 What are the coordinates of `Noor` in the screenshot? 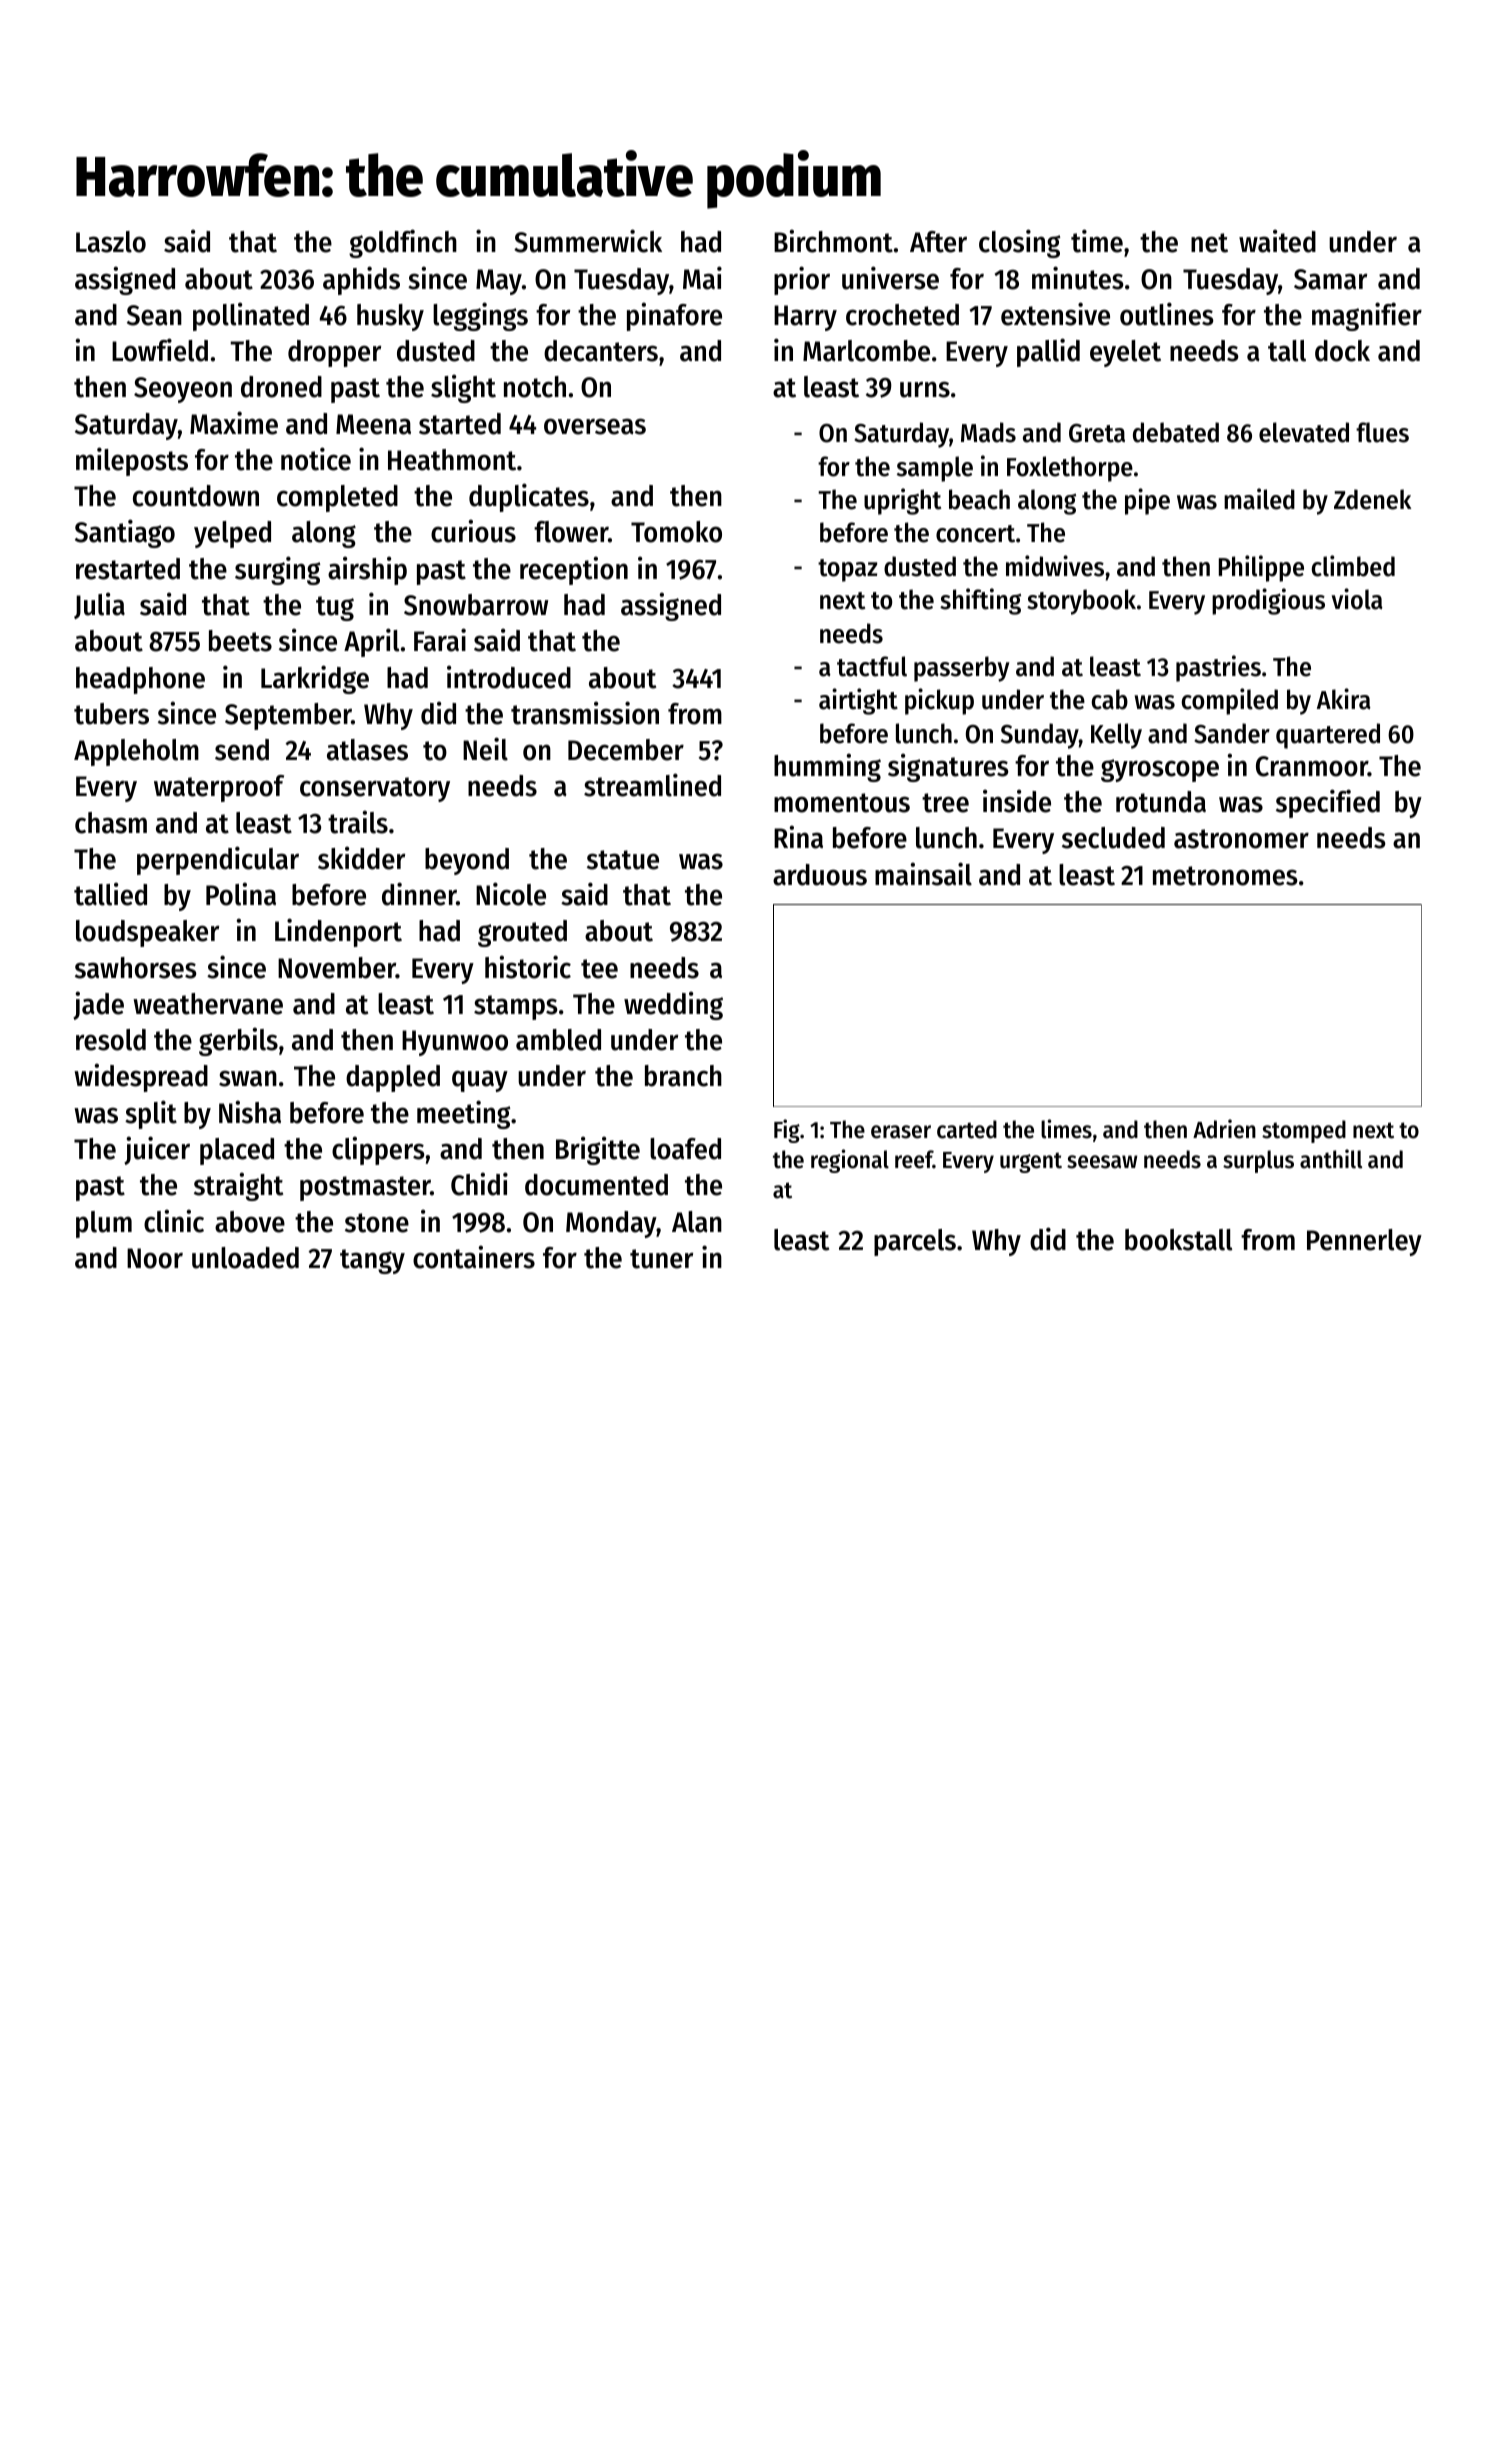 It's located at (155, 1258).
